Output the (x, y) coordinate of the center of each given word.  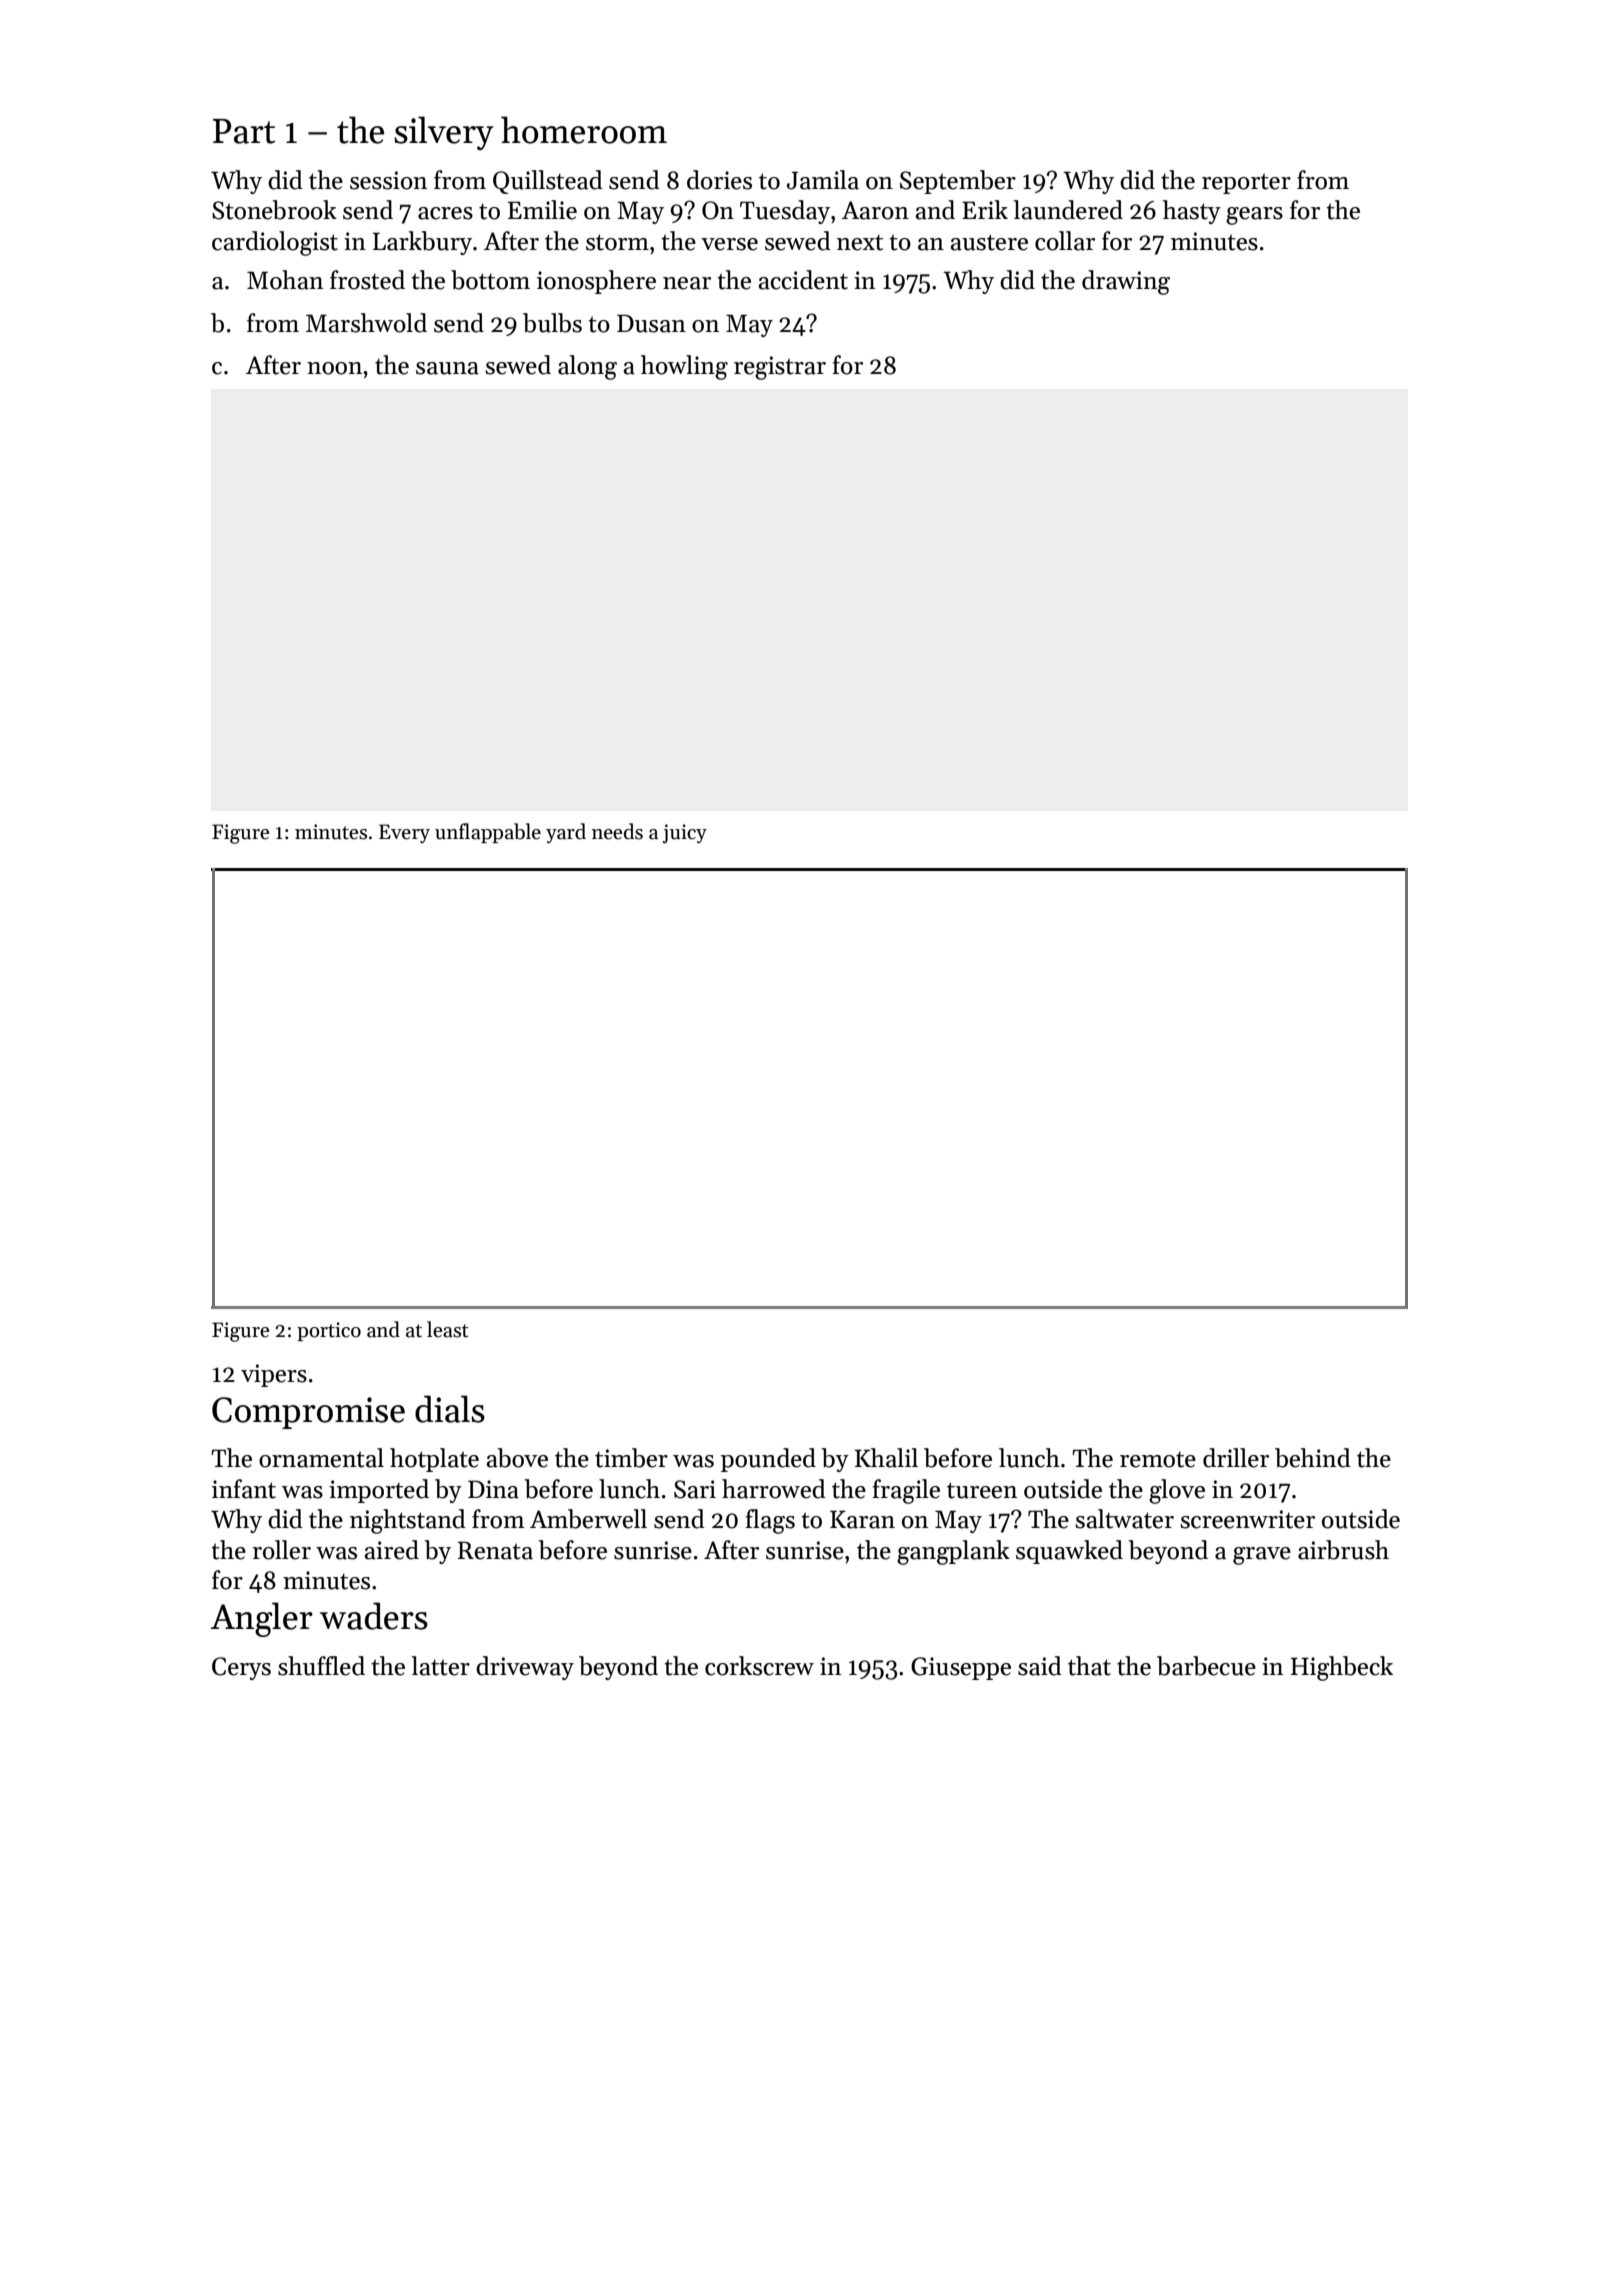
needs (617, 831)
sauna (447, 368)
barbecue (1206, 1666)
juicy (685, 834)
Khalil (886, 1458)
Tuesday (785, 212)
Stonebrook (274, 210)
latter (441, 1666)
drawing (1126, 282)
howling (684, 367)
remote (1158, 1459)
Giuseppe (961, 1668)
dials (450, 1409)
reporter (1246, 183)
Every (404, 833)
